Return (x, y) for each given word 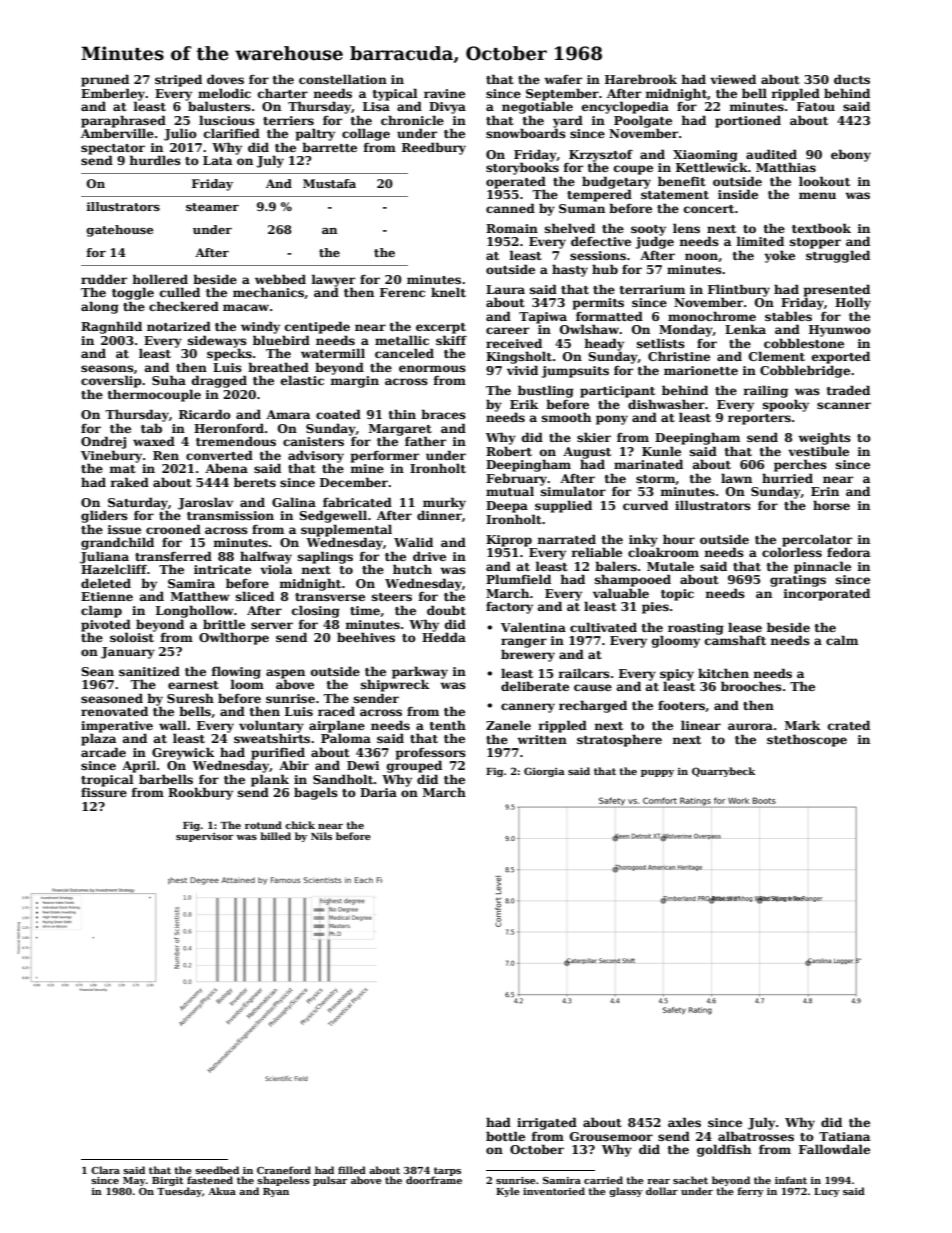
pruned (105, 80)
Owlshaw (589, 329)
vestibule (818, 451)
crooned (173, 529)
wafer (563, 79)
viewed (733, 79)
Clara (105, 1170)
